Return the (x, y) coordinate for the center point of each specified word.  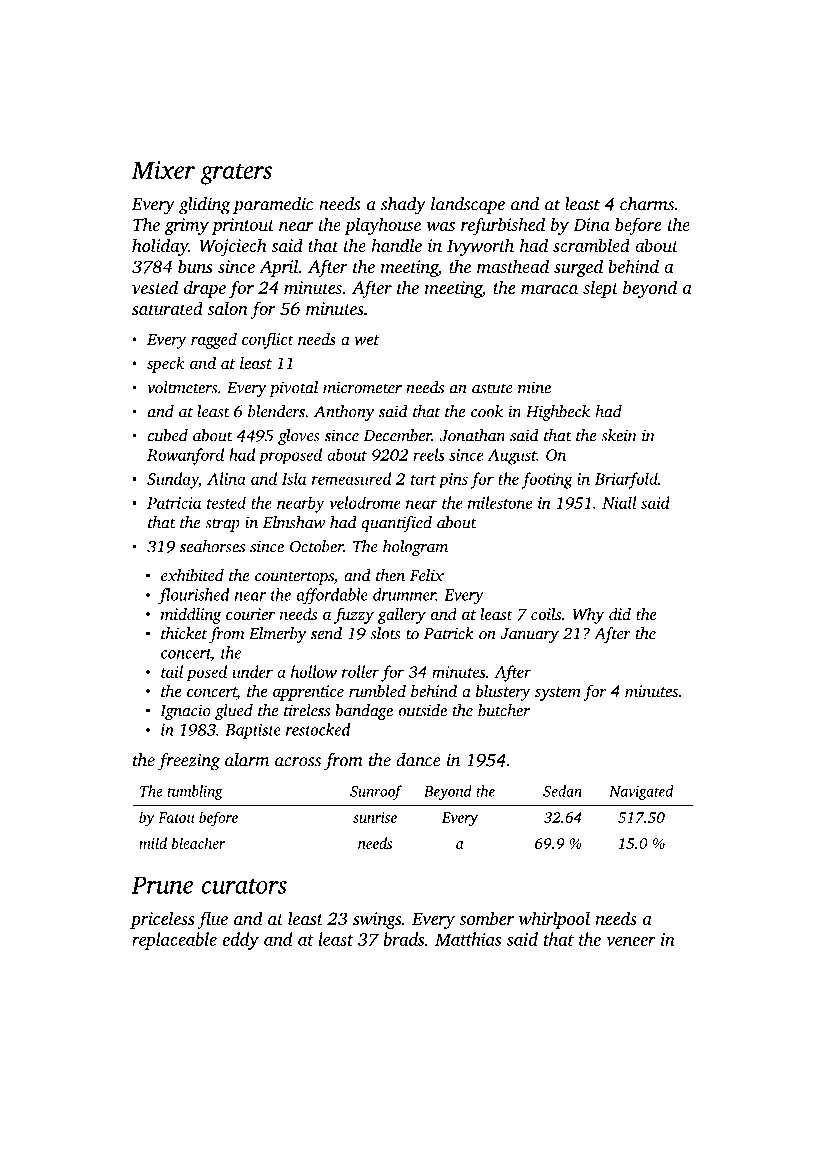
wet (367, 340)
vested (155, 287)
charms (647, 204)
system (558, 694)
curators (244, 886)
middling (191, 615)
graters (236, 174)
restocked (318, 729)
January (529, 635)
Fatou (176, 817)
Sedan (562, 791)
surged (578, 268)
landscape (468, 205)
